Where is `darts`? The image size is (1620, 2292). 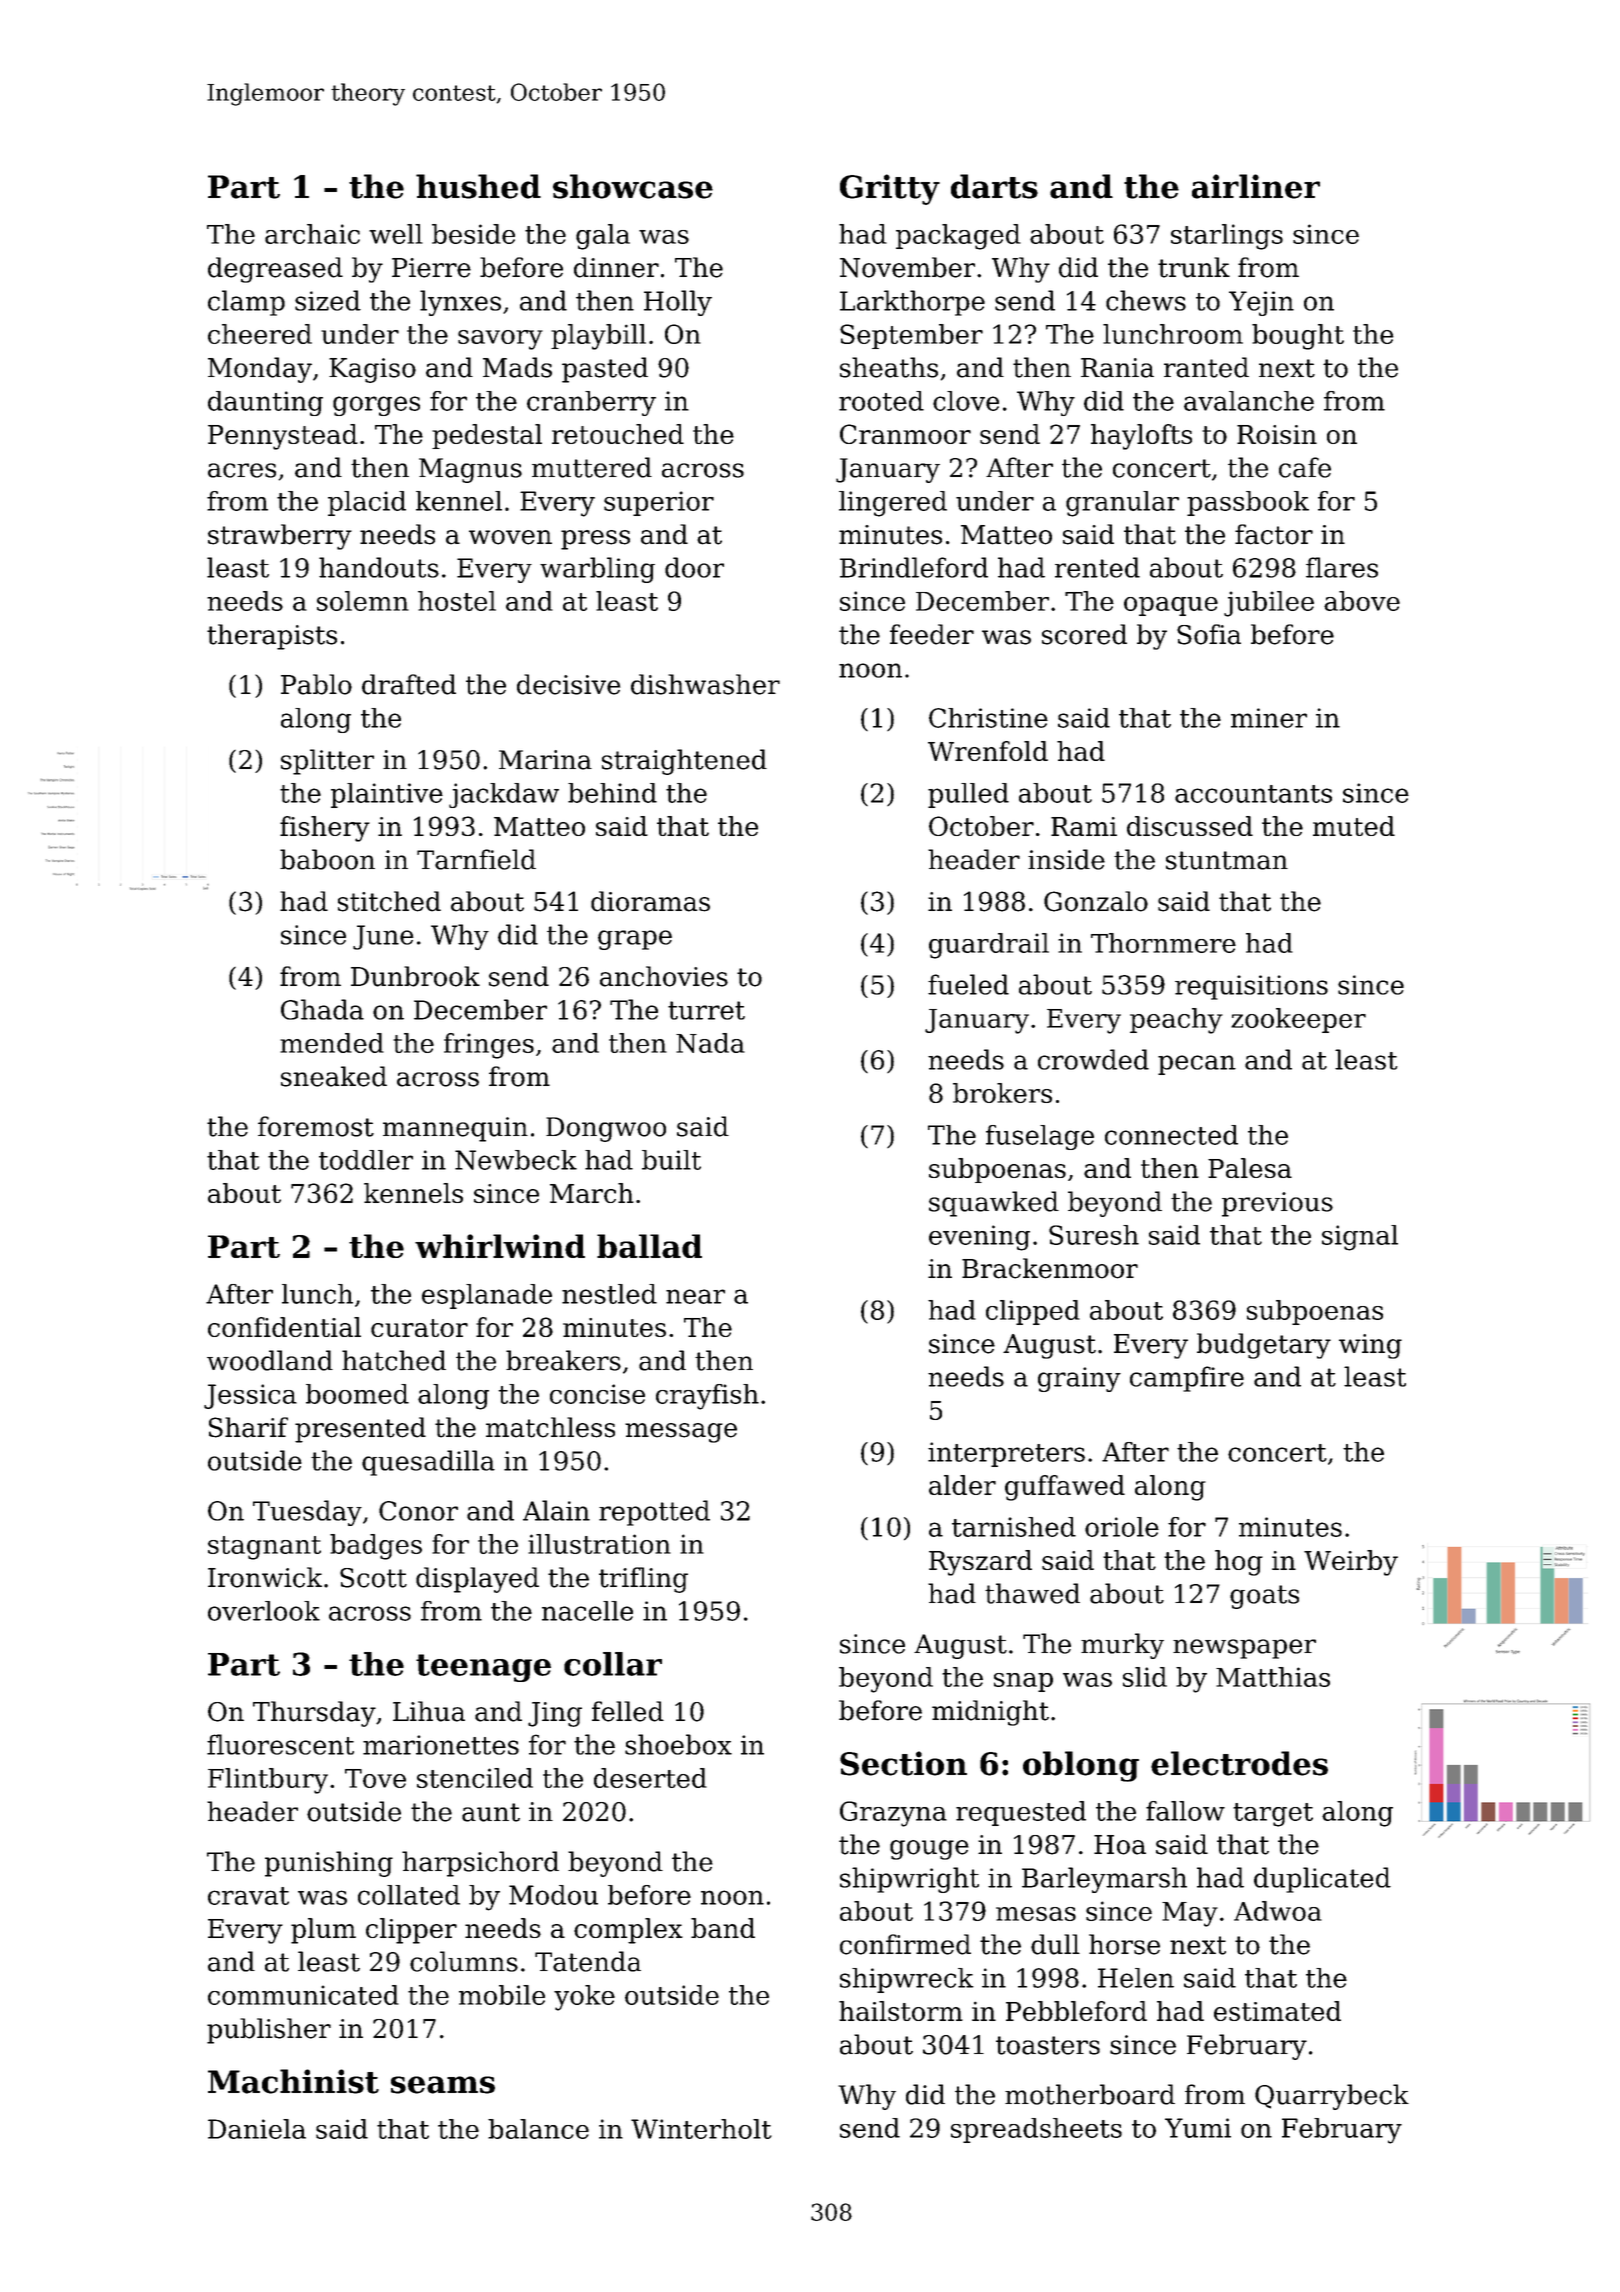
darts is located at coordinates (994, 186).
